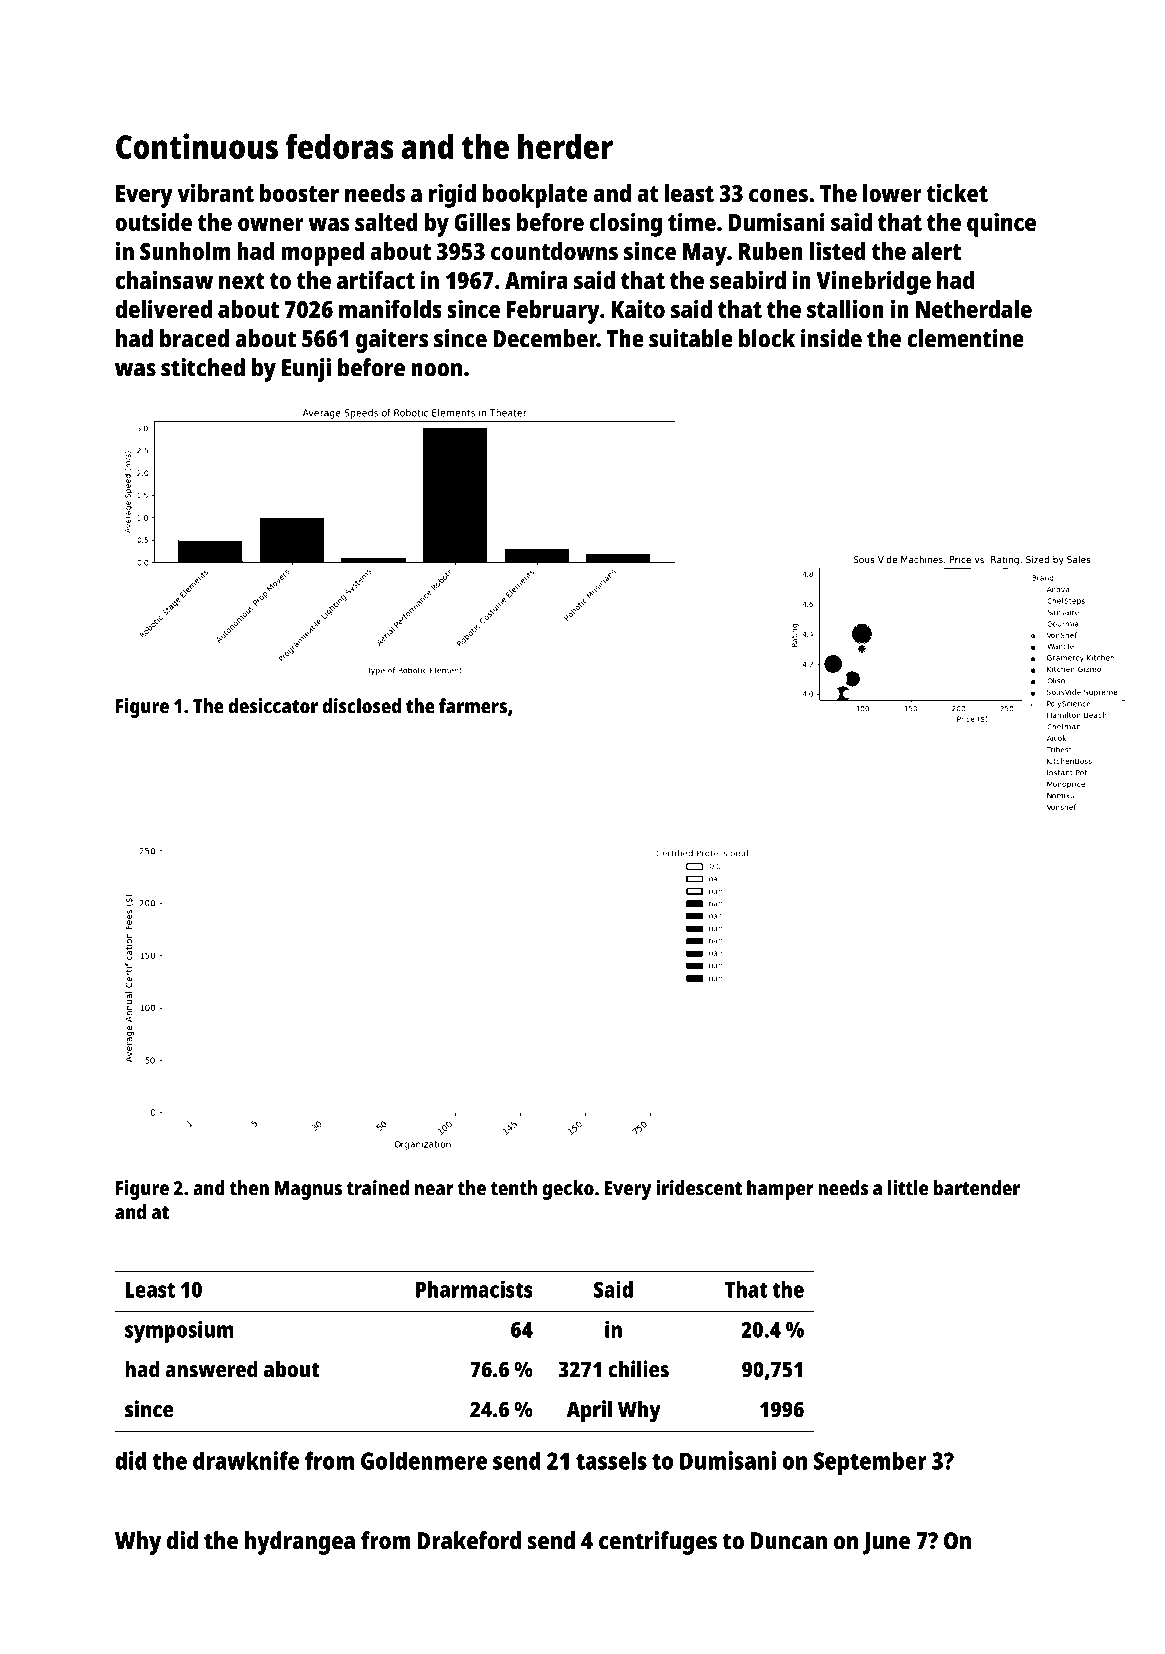  What do you see at coordinates (249, 1188) in the screenshot?
I see `then` at bounding box center [249, 1188].
